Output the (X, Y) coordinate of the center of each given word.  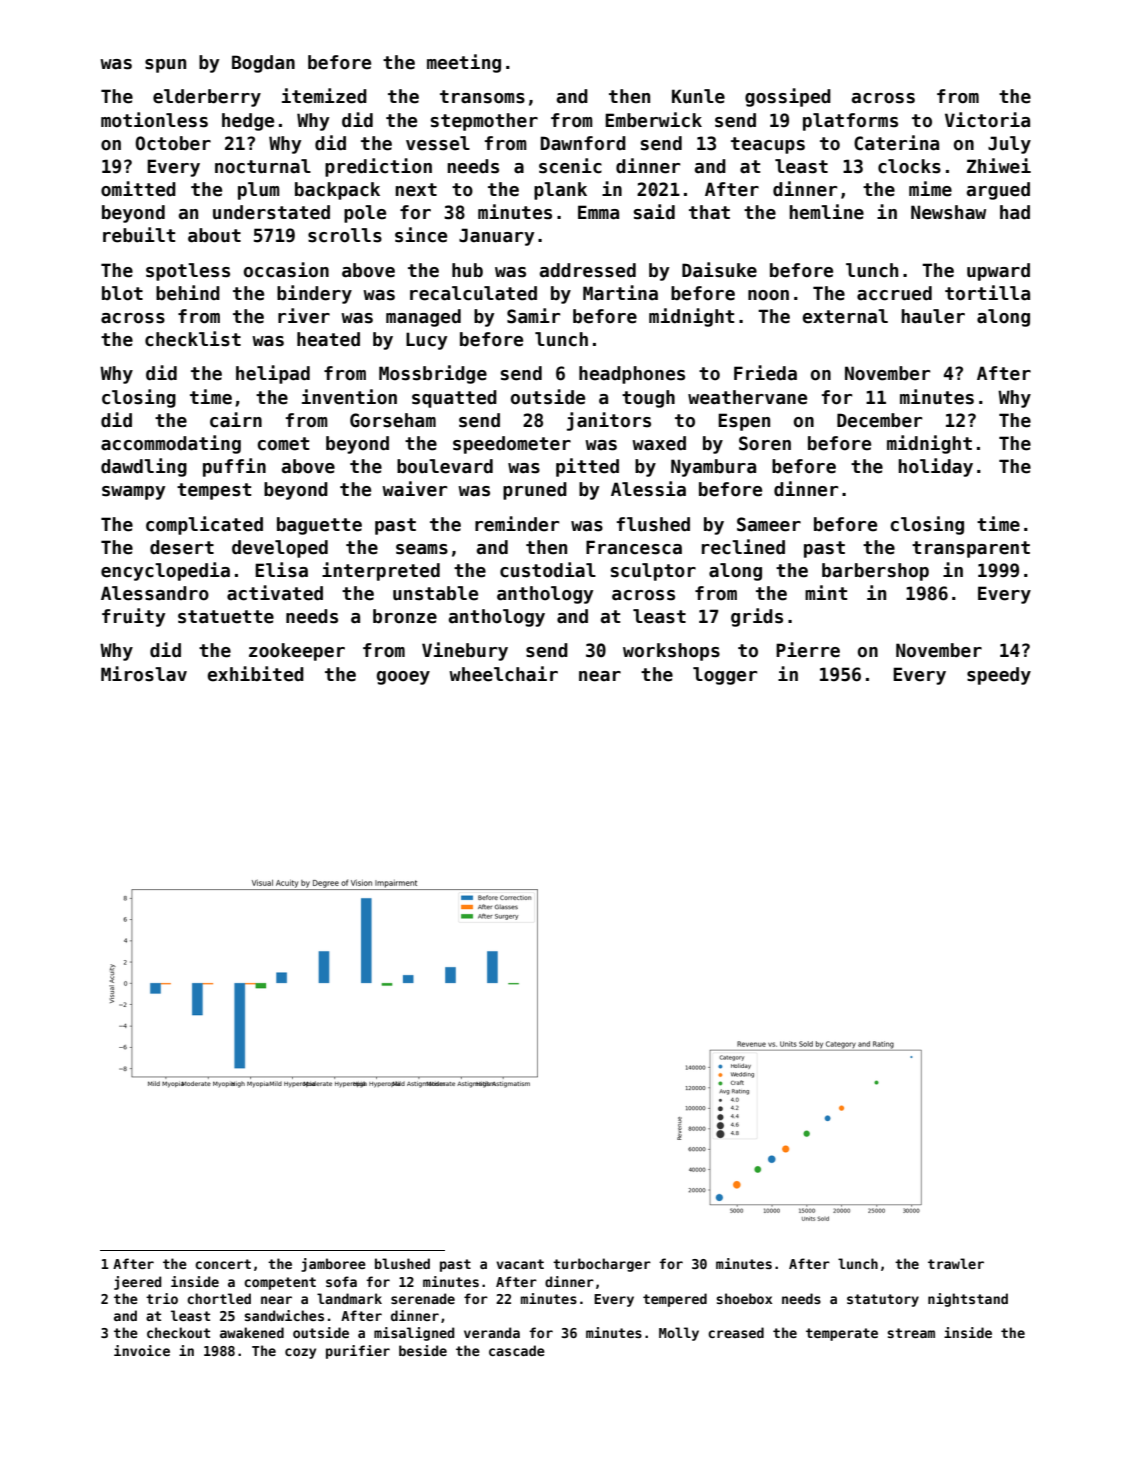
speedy (999, 676)
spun (165, 66)
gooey (403, 678)
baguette (319, 526)
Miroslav (144, 674)
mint (826, 592)
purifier (358, 1352)
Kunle (698, 96)
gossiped (788, 97)
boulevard (445, 466)
